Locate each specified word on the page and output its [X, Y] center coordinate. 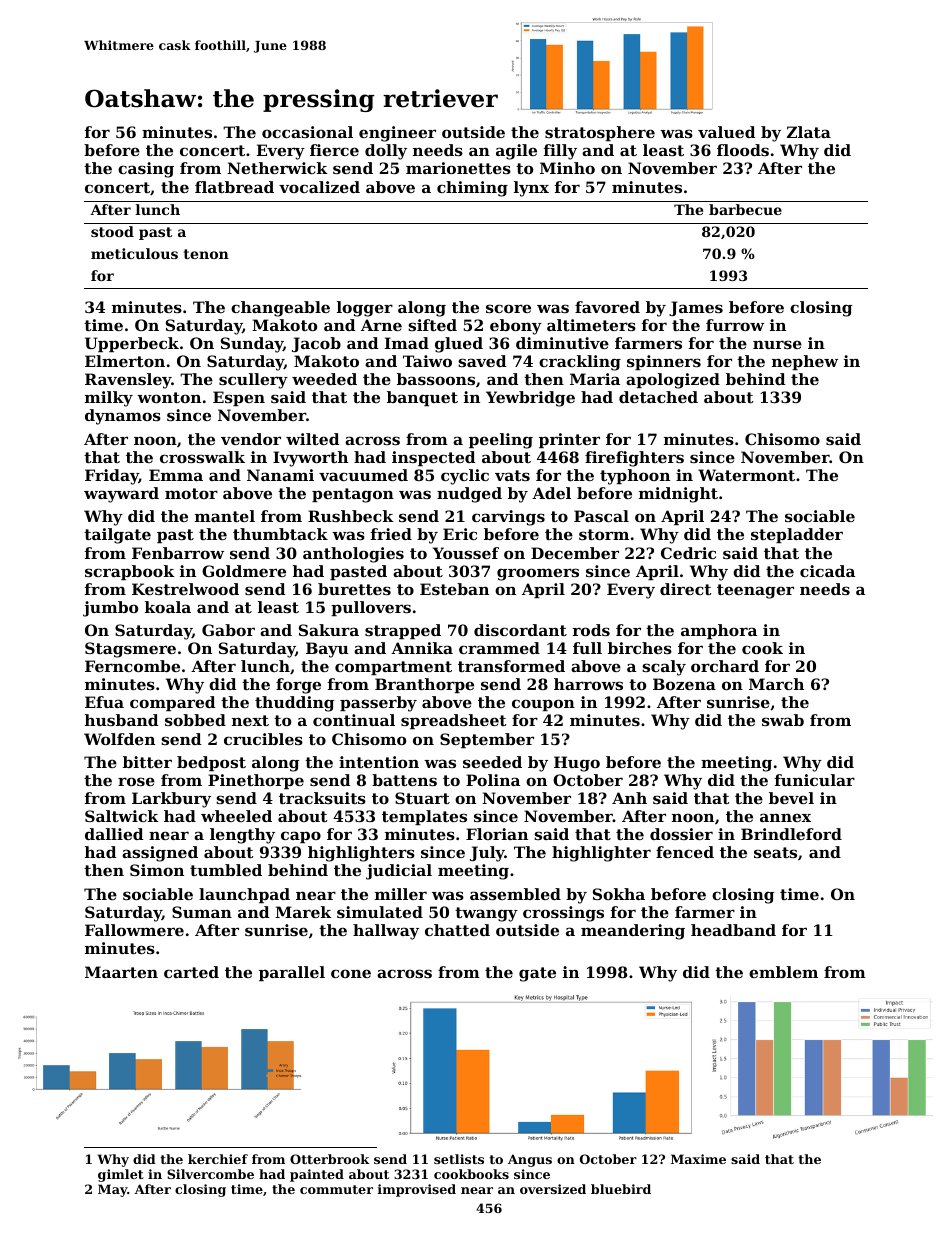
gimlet [121, 1175]
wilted [312, 439]
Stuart [422, 798]
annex [785, 817]
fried [391, 534]
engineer [397, 134]
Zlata [809, 132]
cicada [827, 571]
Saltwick [122, 816]
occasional [307, 132]
